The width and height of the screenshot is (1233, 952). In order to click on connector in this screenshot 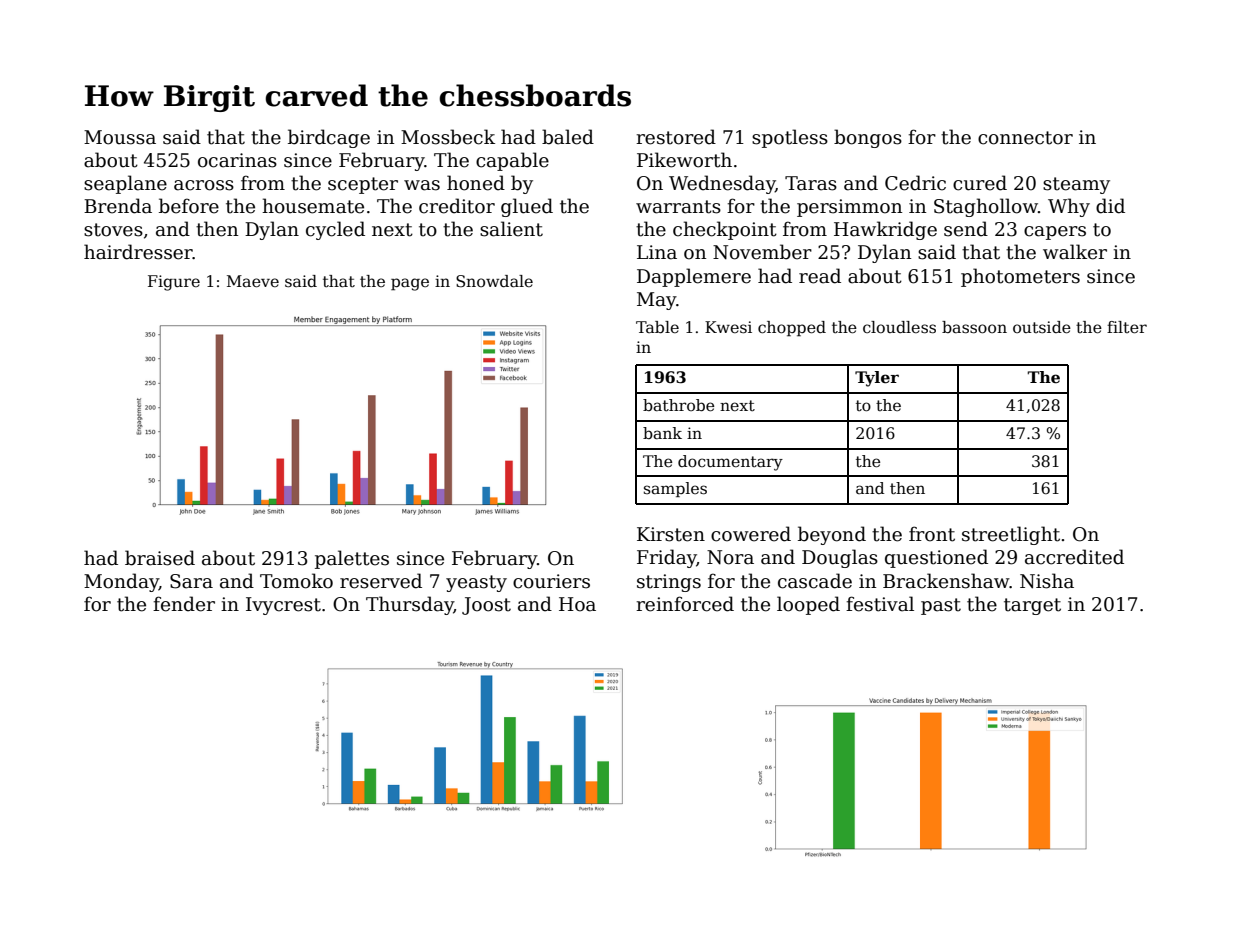, I will do `click(1025, 138)`.
